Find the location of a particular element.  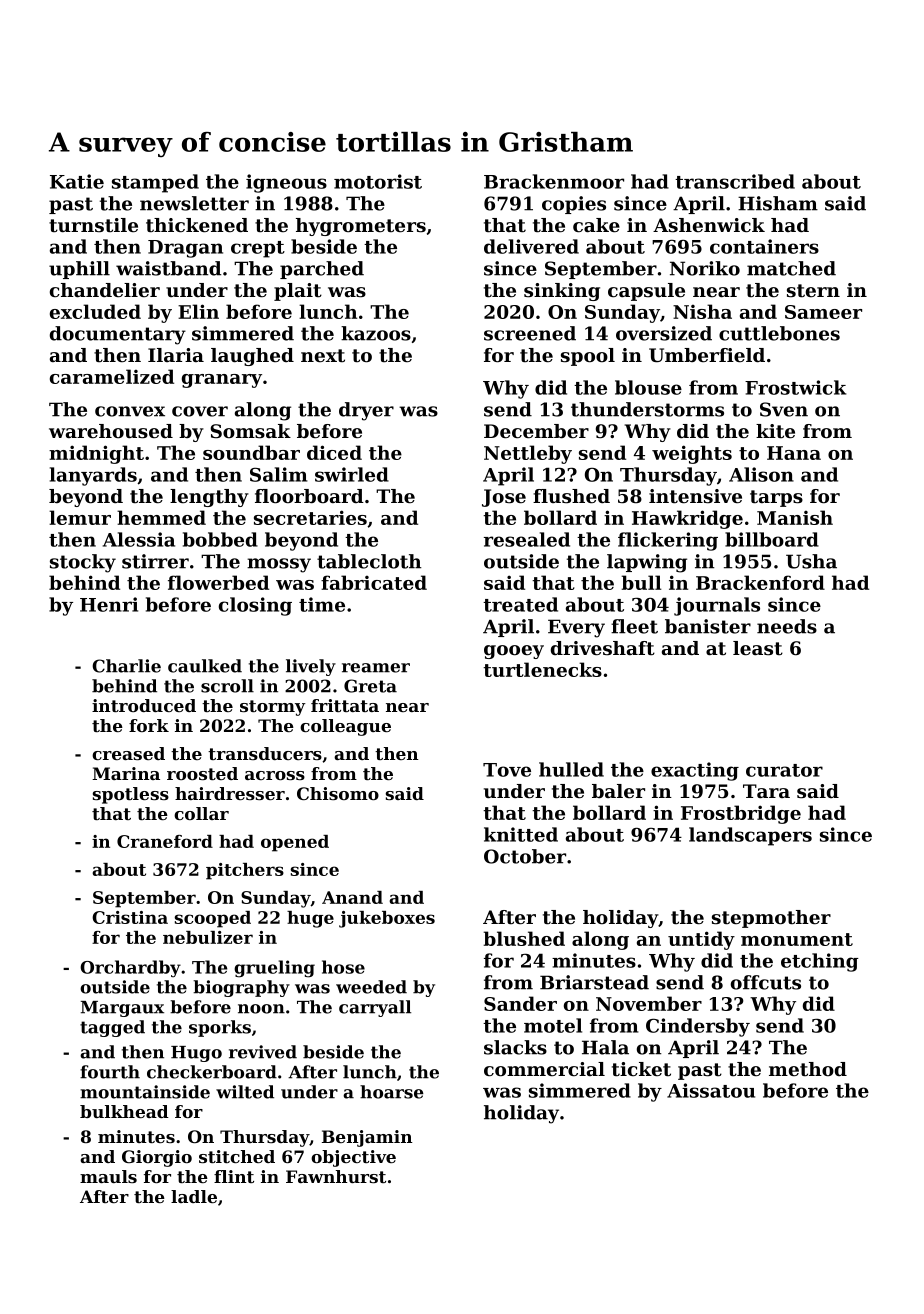

Frostbridge is located at coordinates (741, 814).
